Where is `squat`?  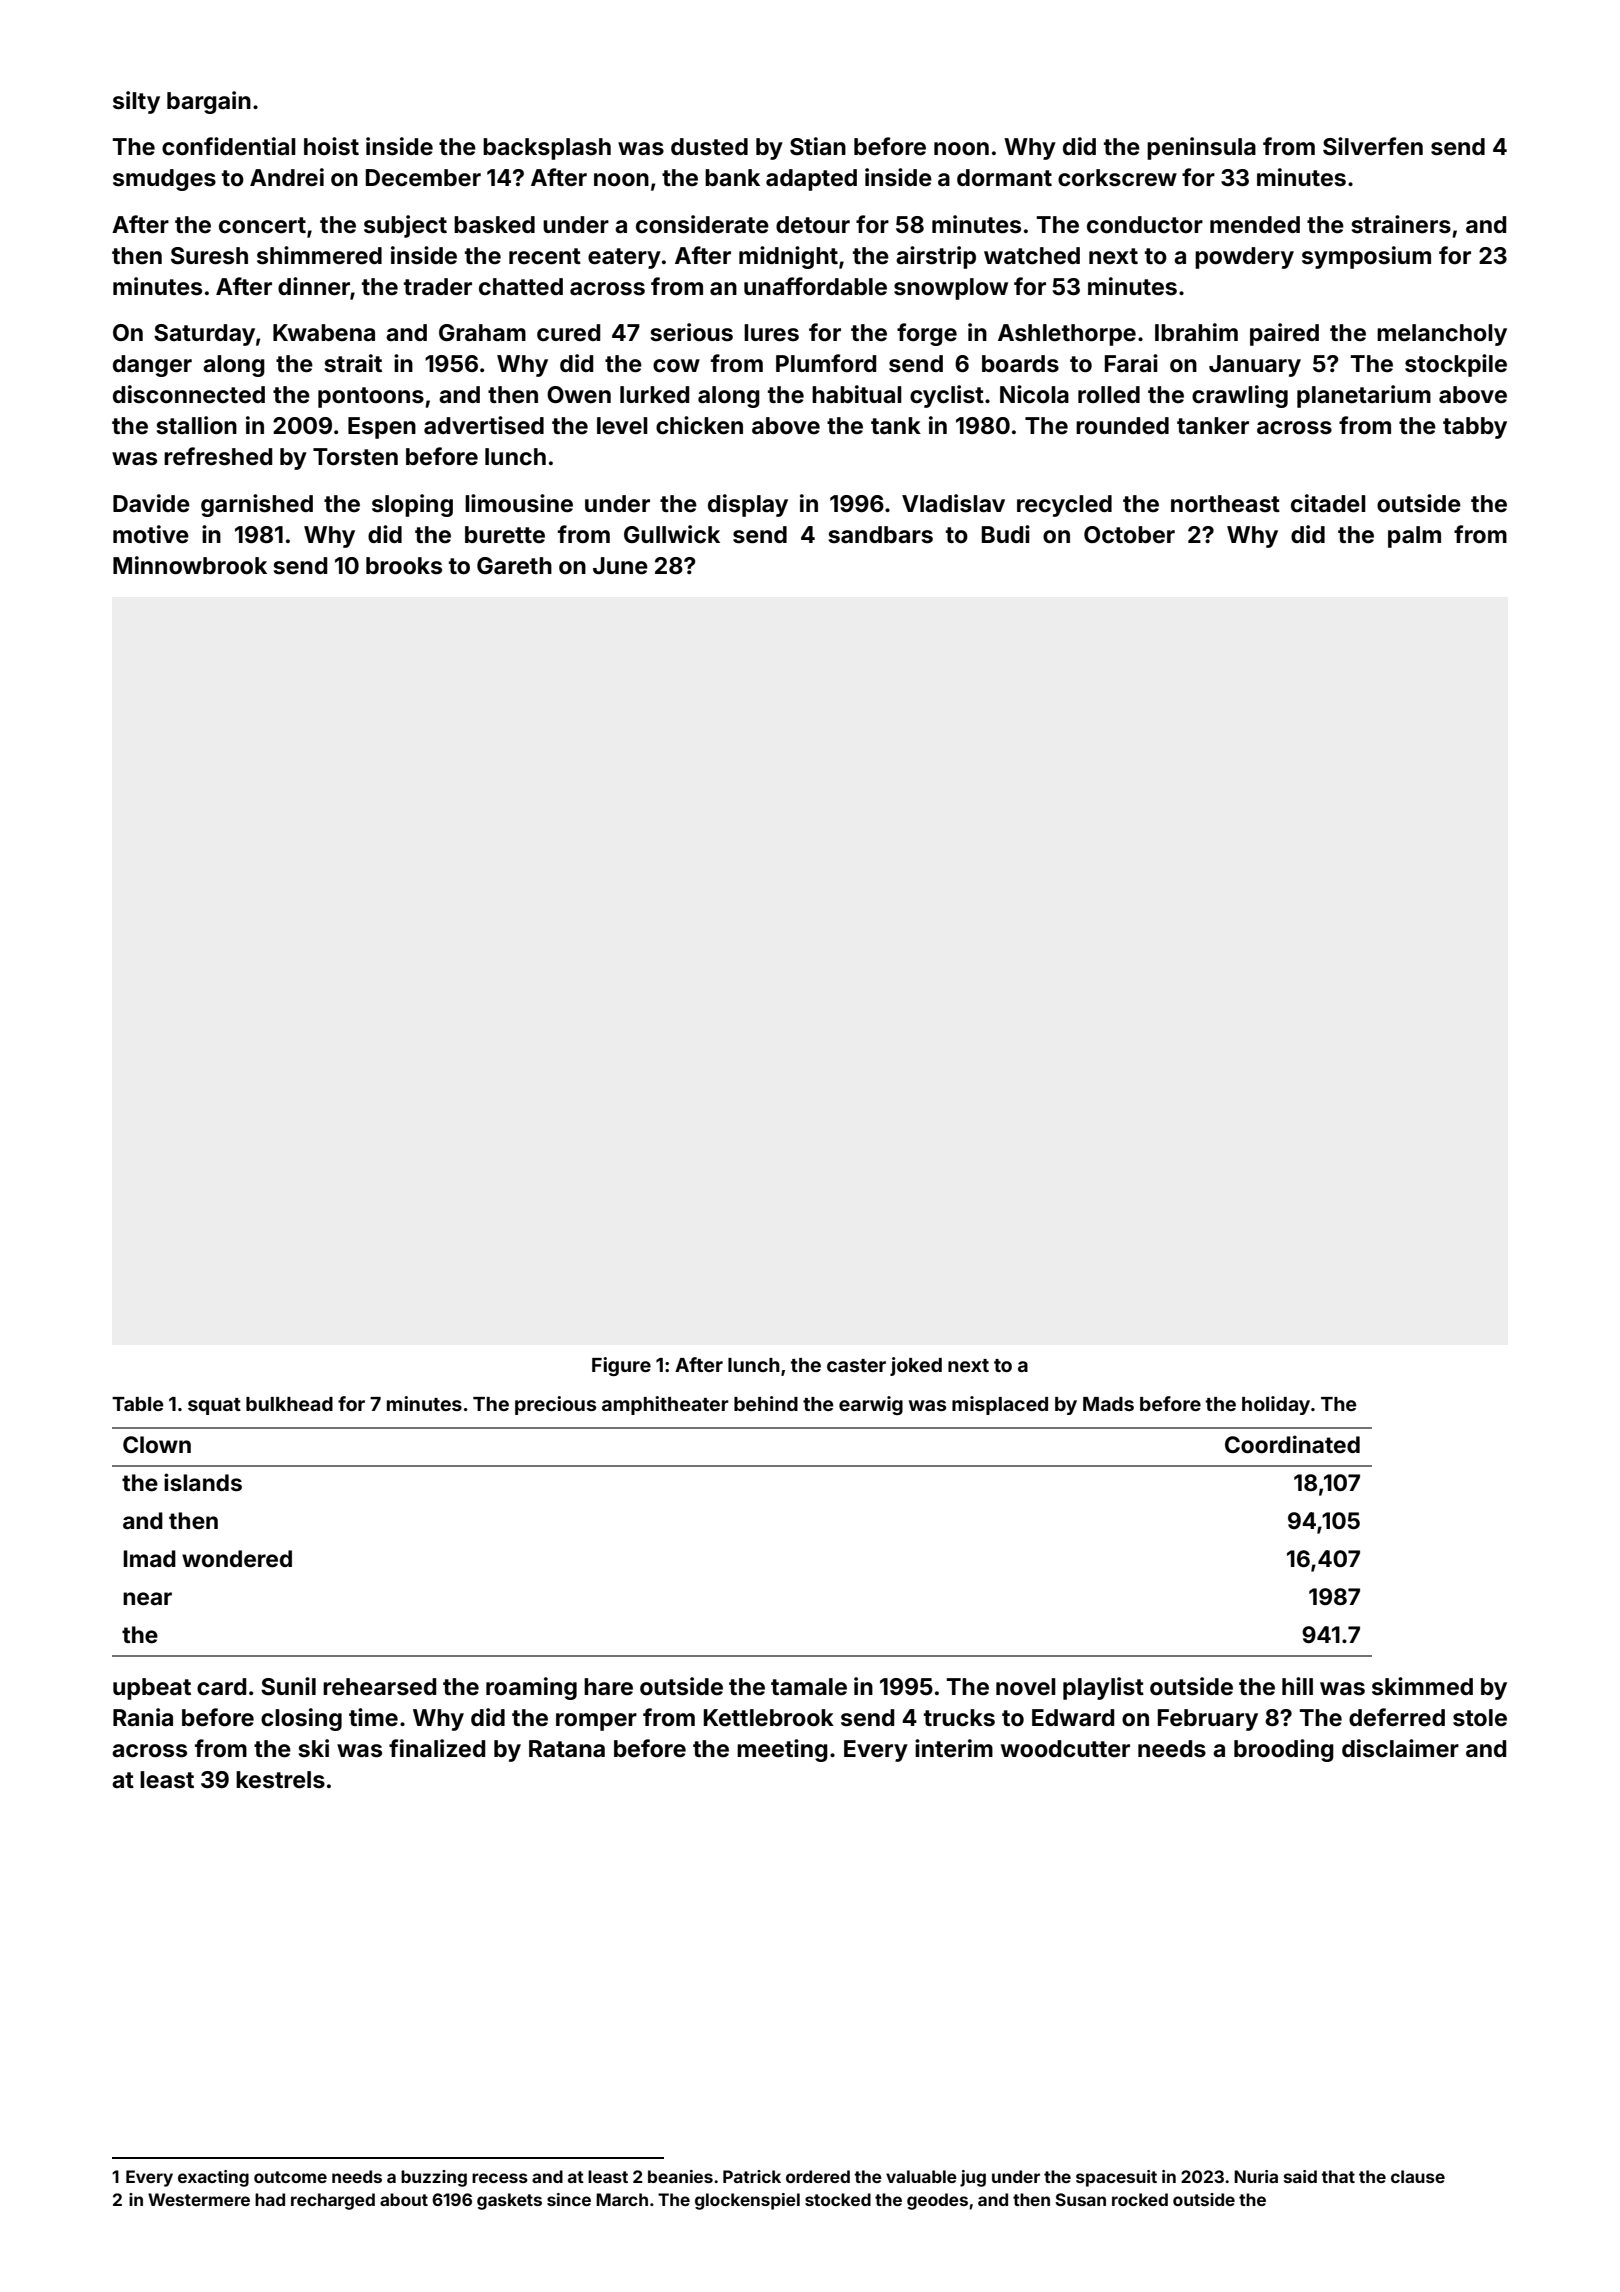 squat is located at coordinates (214, 1406).
